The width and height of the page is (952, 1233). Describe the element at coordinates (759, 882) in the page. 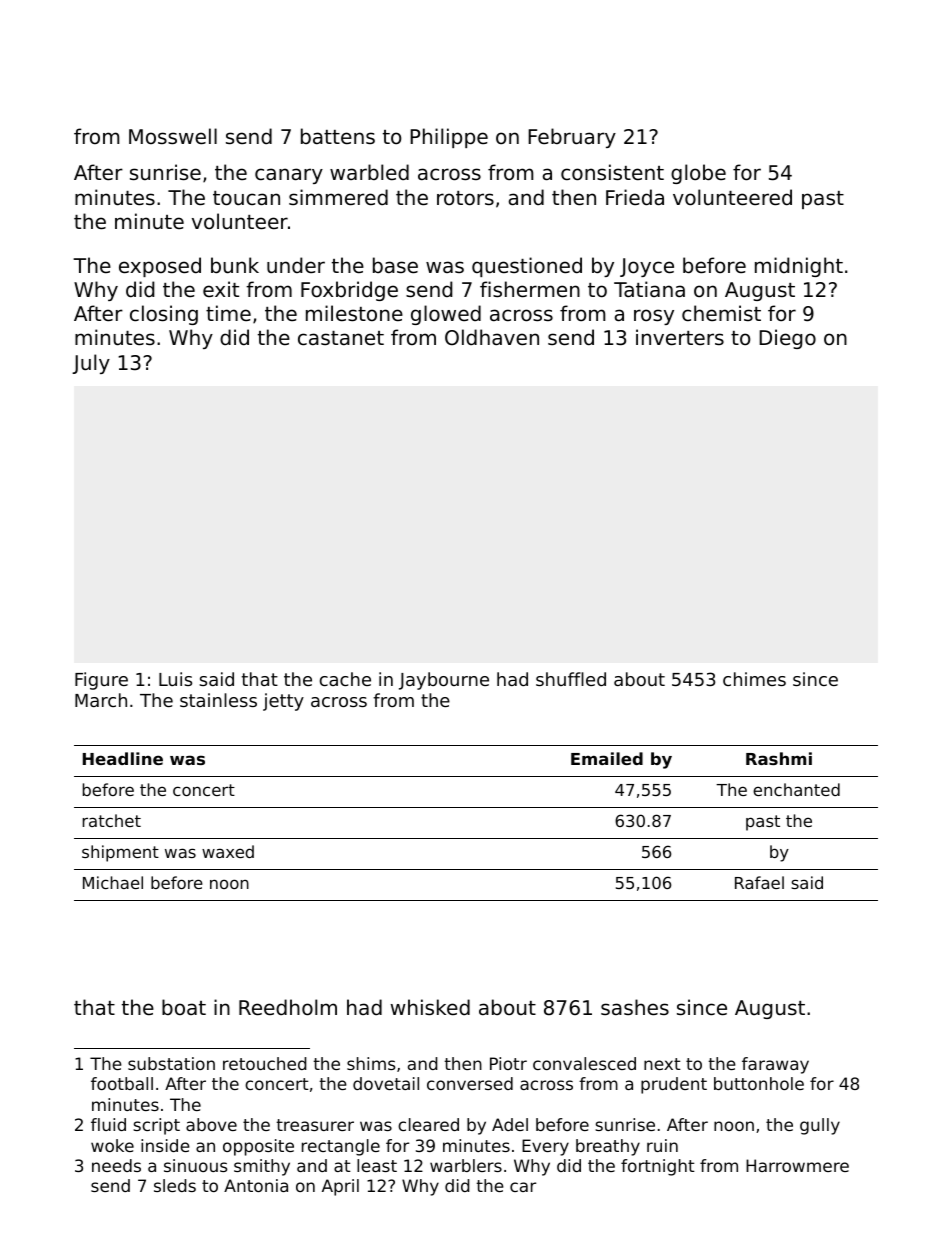

I see `Rafael` at that location.
